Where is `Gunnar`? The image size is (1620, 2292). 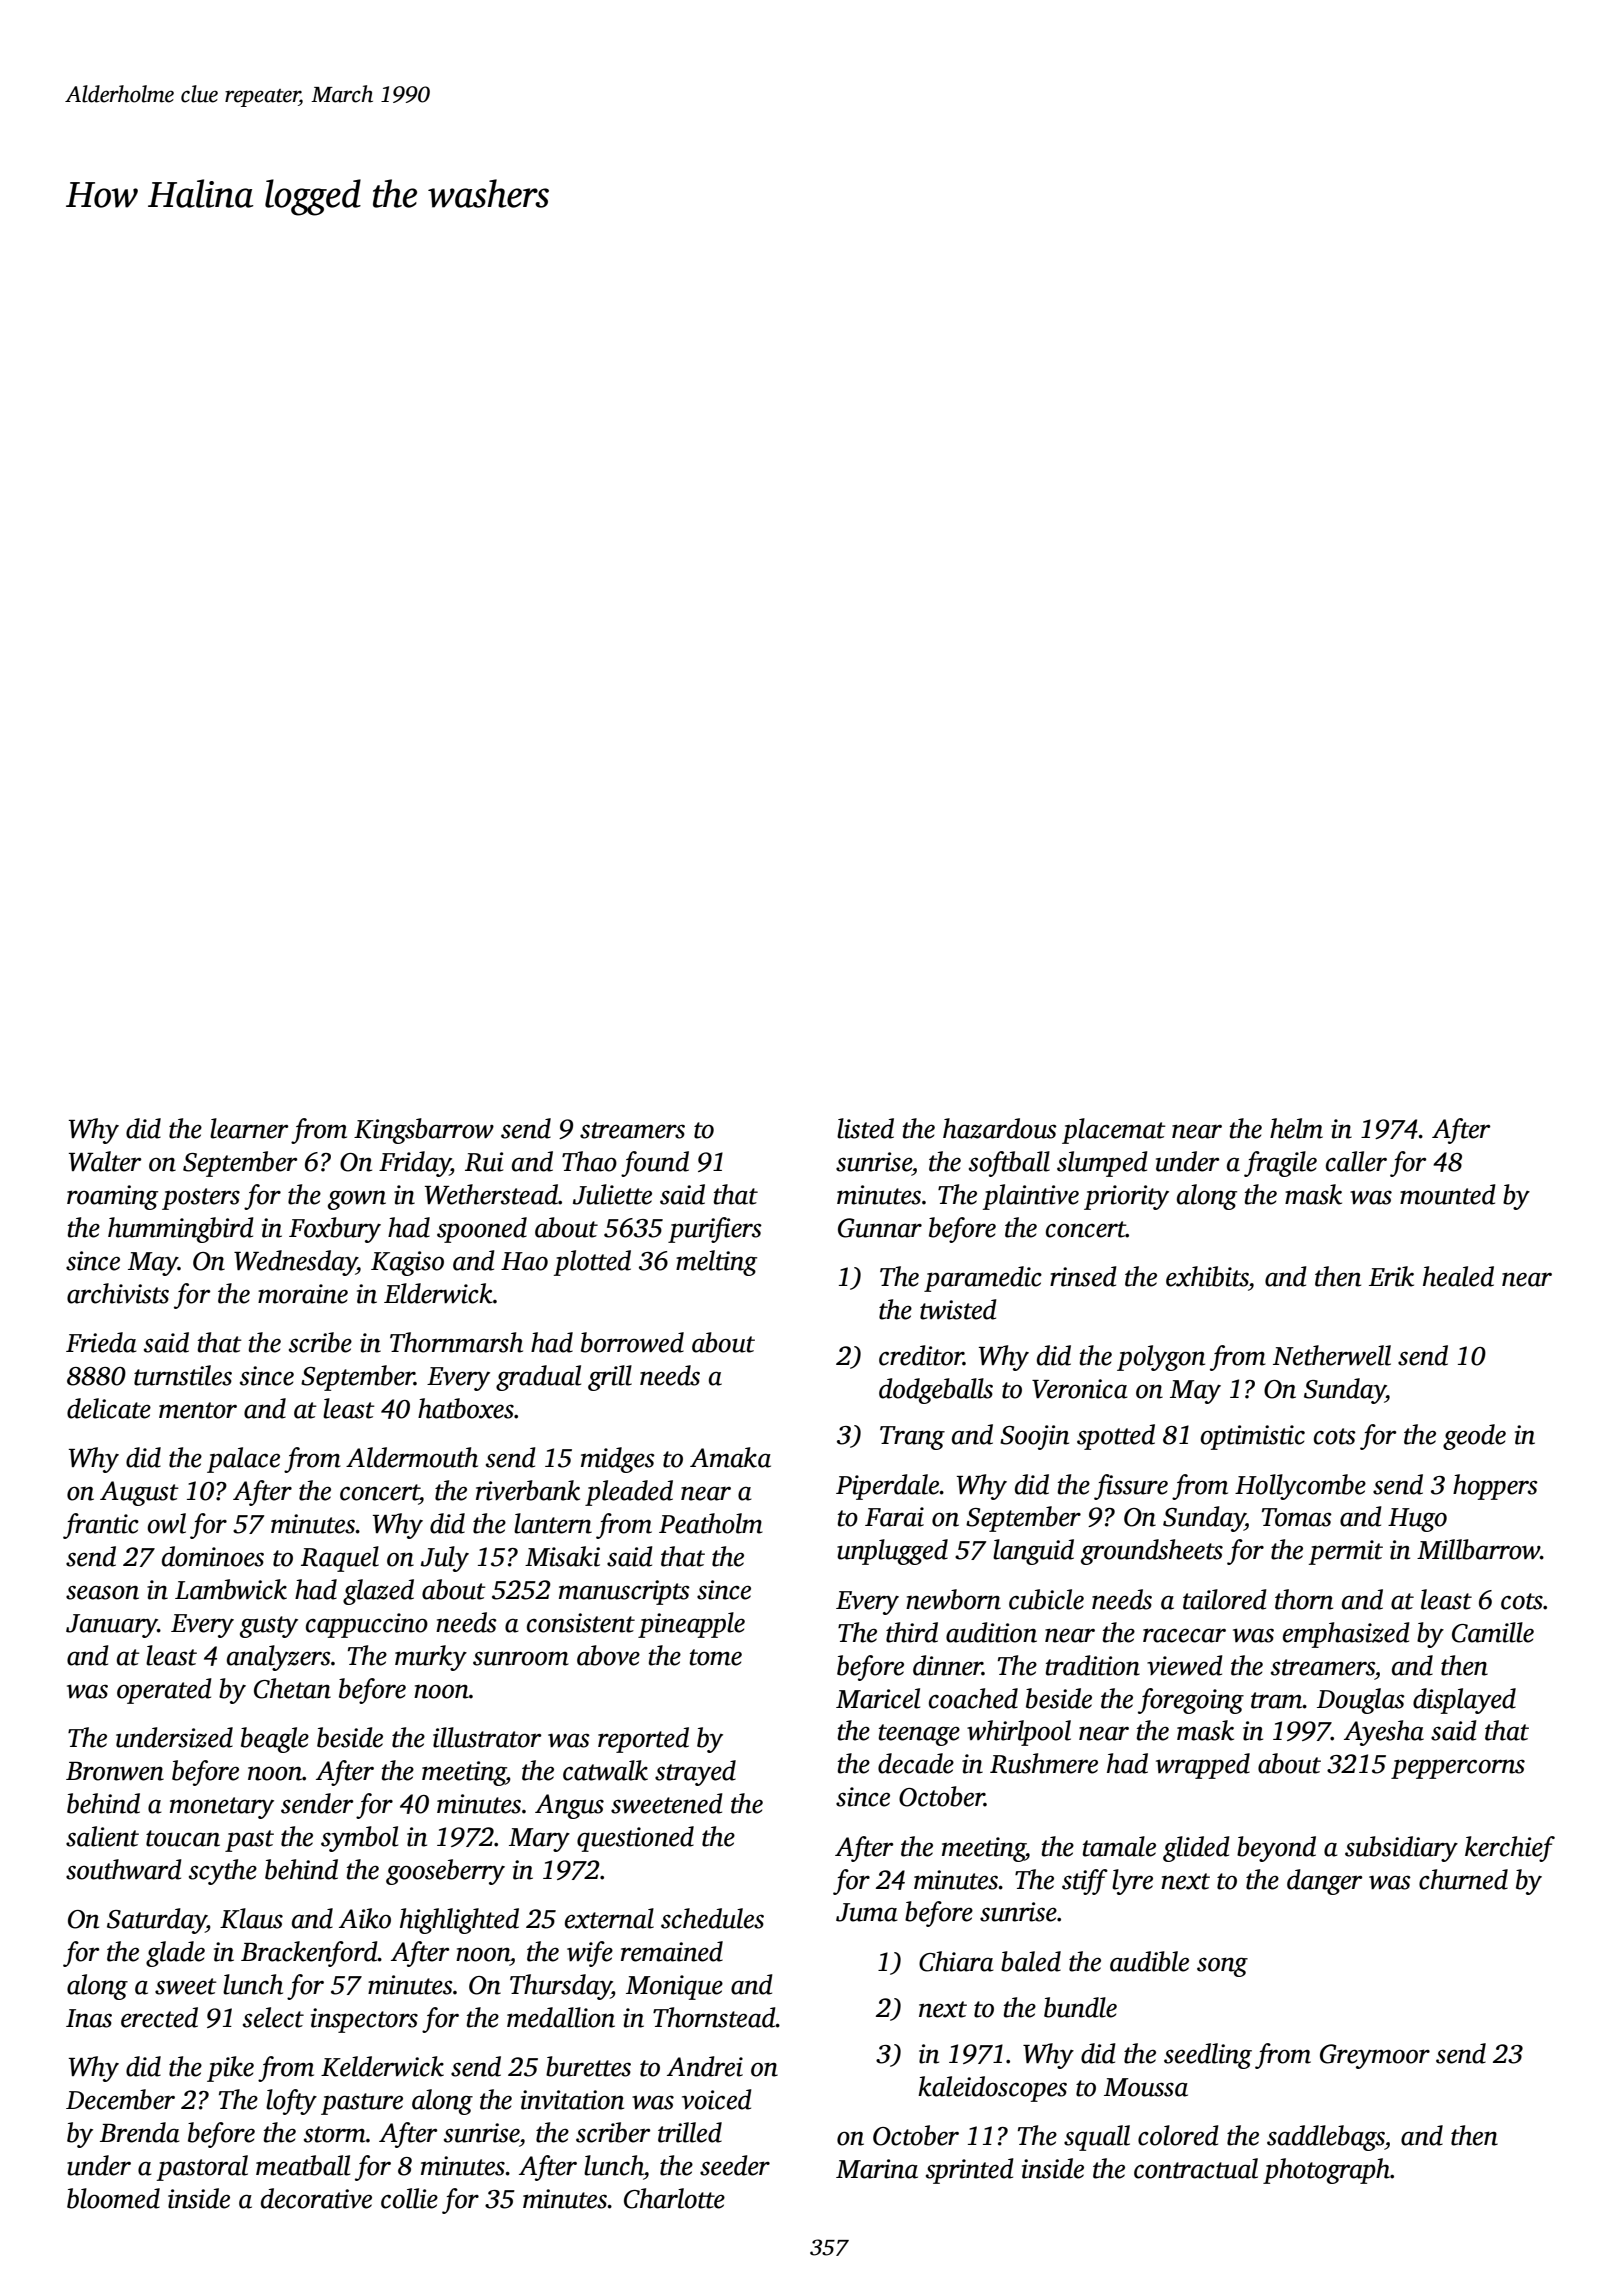 Gunnar is located at coordinates (880, 1228).
